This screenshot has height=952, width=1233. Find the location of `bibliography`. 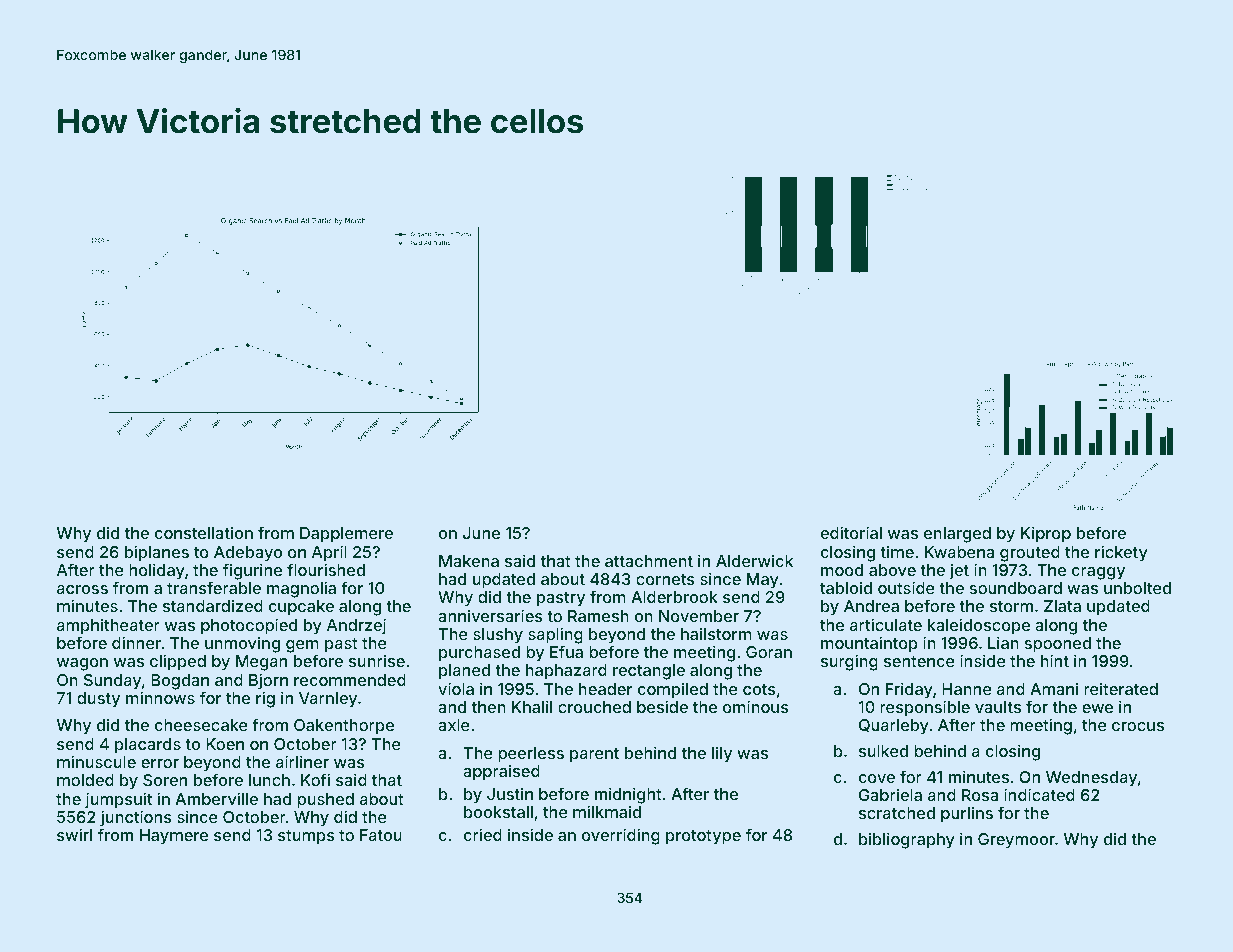

bibliography is located at coordinates (907, 840).
